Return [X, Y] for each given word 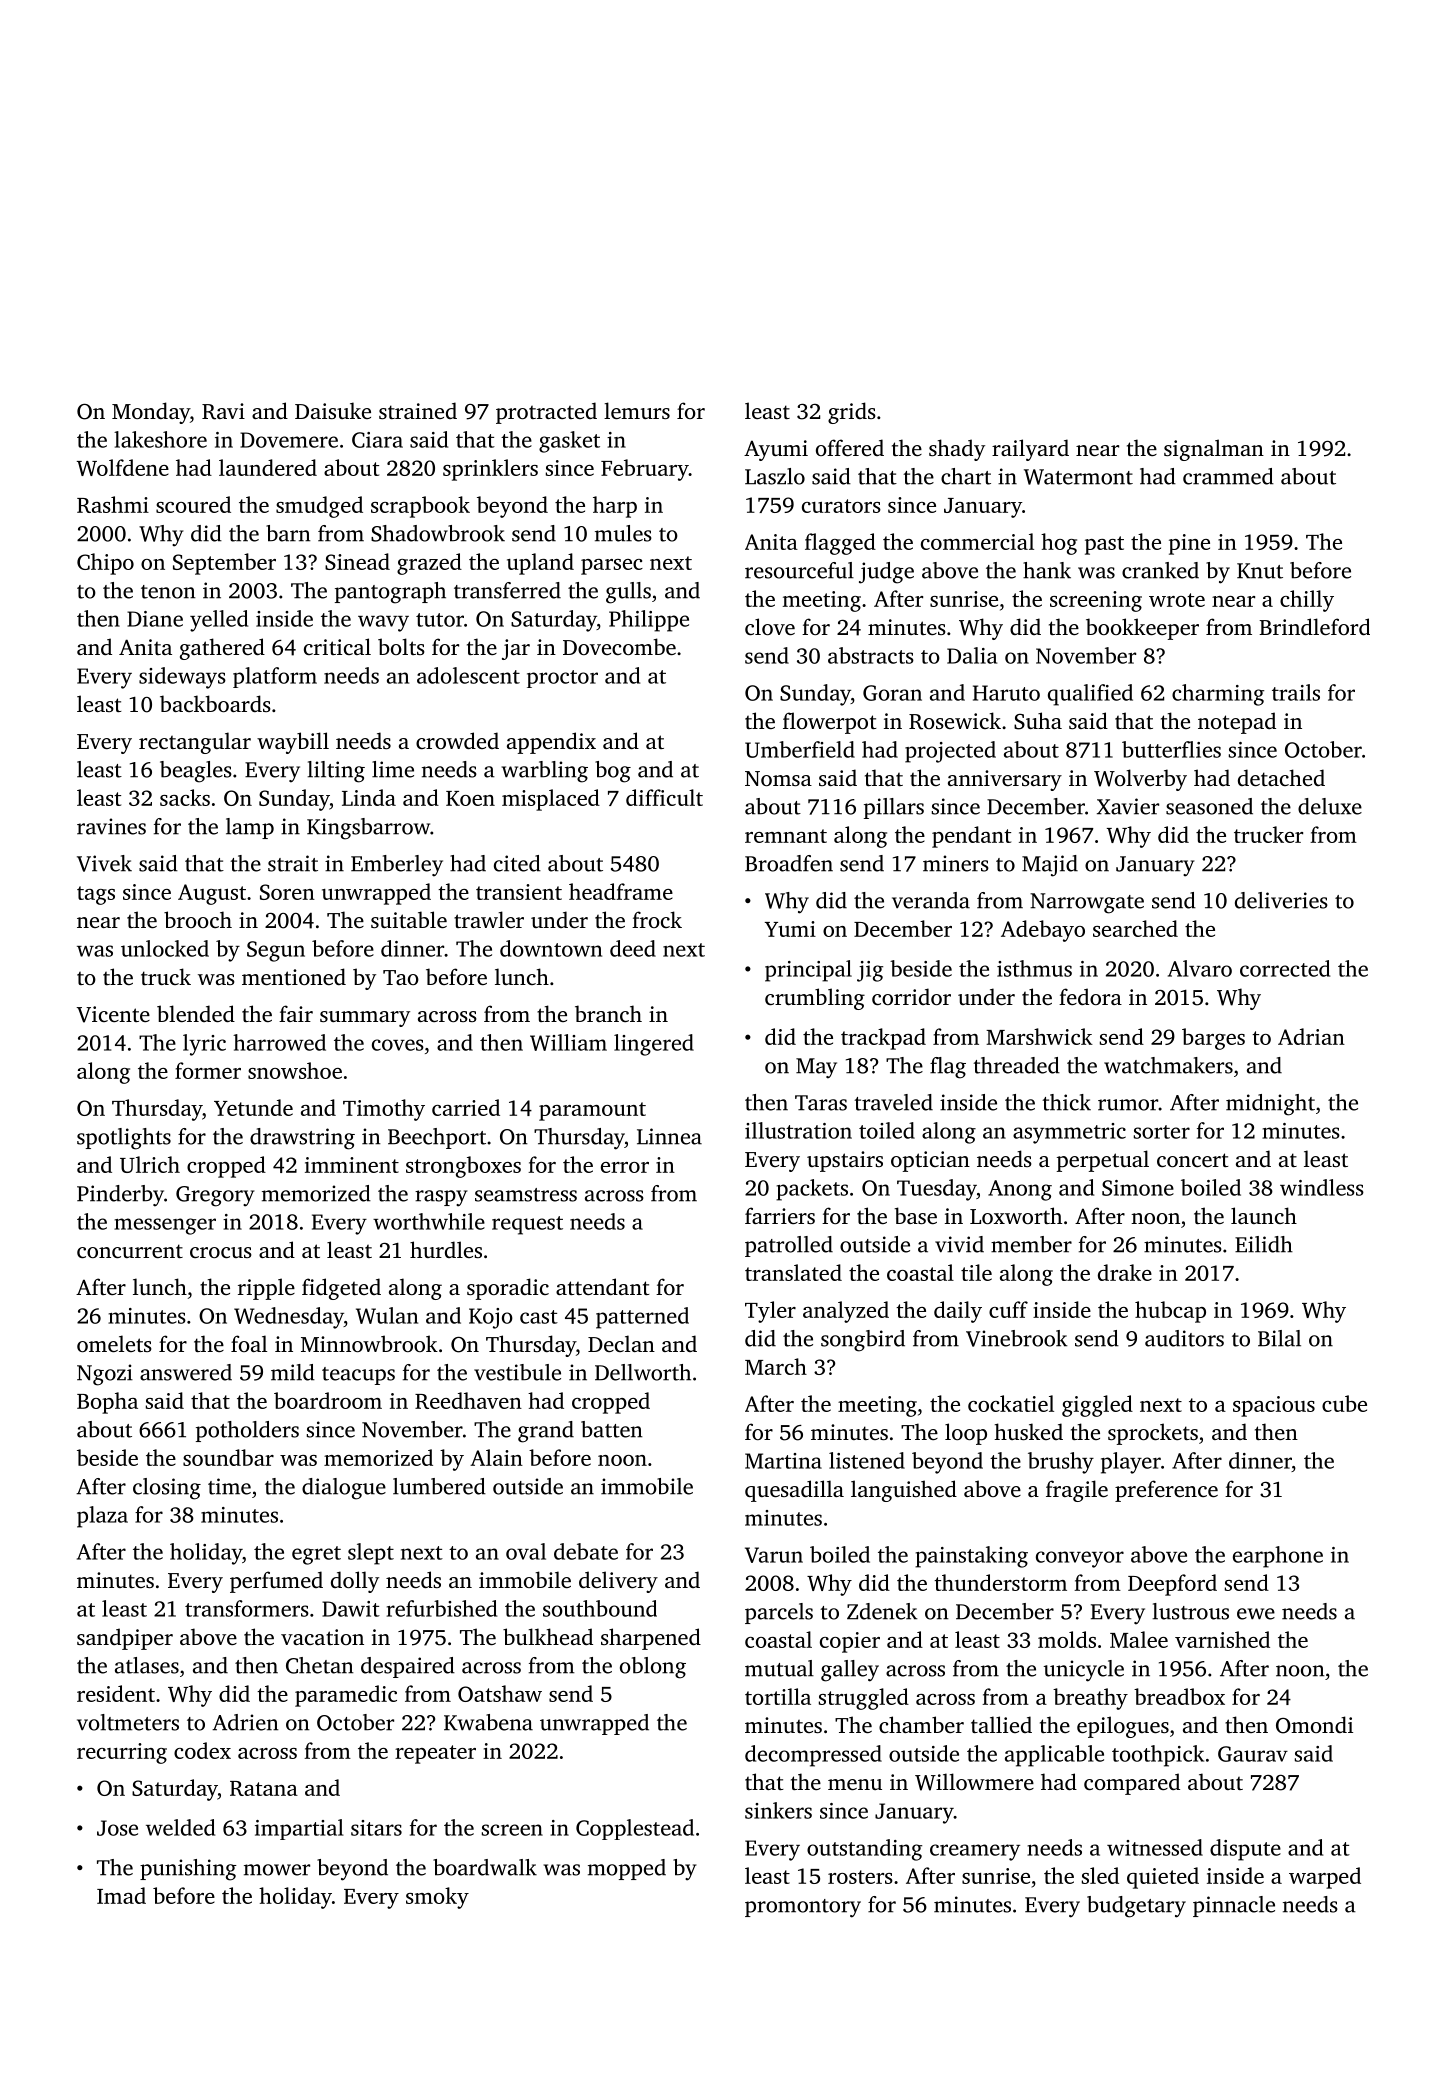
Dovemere [289, 440]
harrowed [279, 1042]
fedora [1090, 996]
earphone [1278, 1557]
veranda [931, 900]
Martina [783, 1461]
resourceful [799, 570]
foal [249, 1343]
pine [1189, 544]
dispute [1245, 1850]
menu [855, 1784]
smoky [437, 1898]
